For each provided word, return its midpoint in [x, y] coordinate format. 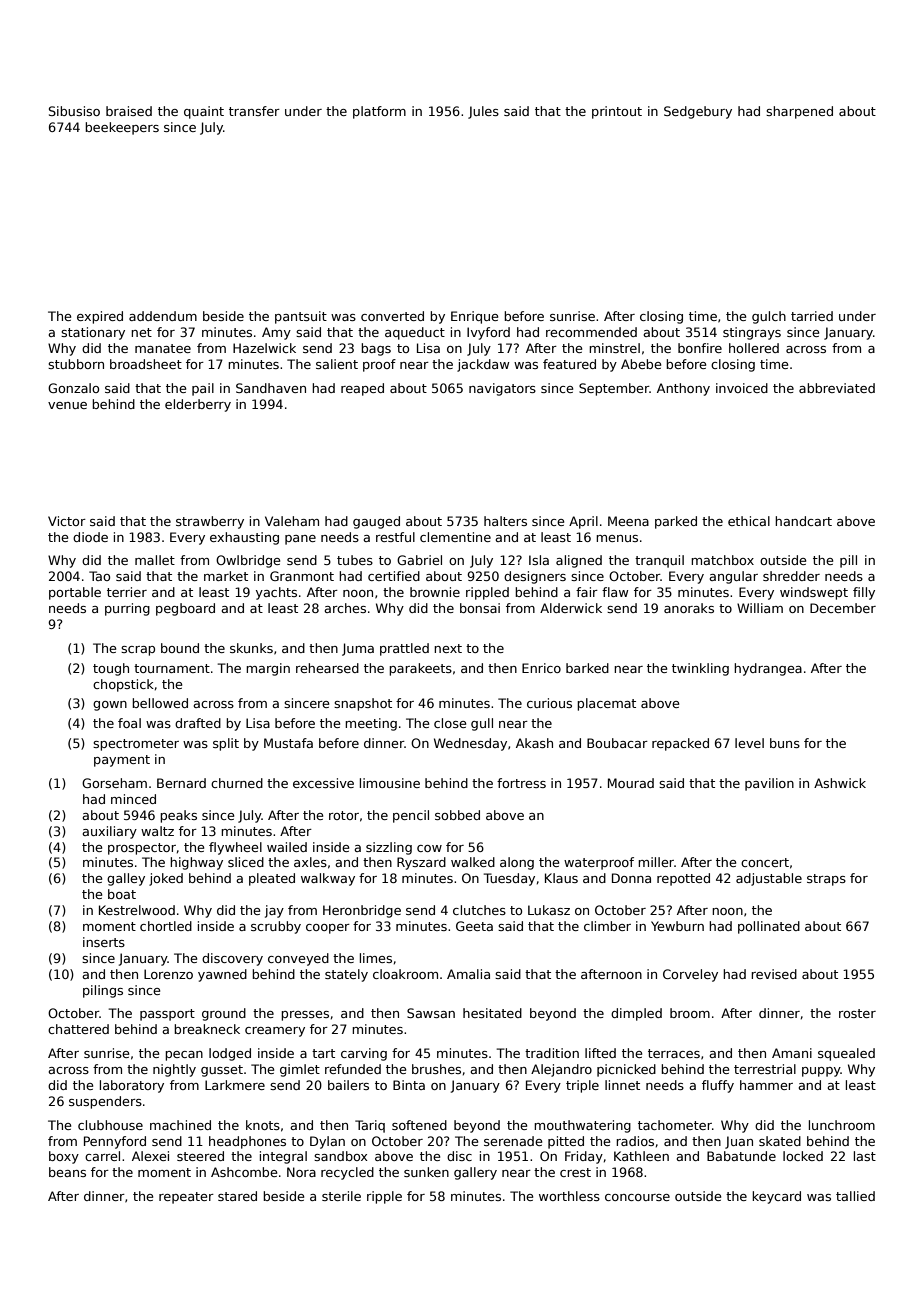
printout [617, 112]
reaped [362, 389]
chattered [78, 1029]
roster [857, 1013]
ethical [749, 521]
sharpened [799, 112]
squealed [846, 1054]
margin [268, 669]
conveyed [298, 959]
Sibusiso [74, 111]
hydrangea [768, 669]
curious [549, 703]
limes [376, 958]
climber [607, 926]
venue [67, 405]
